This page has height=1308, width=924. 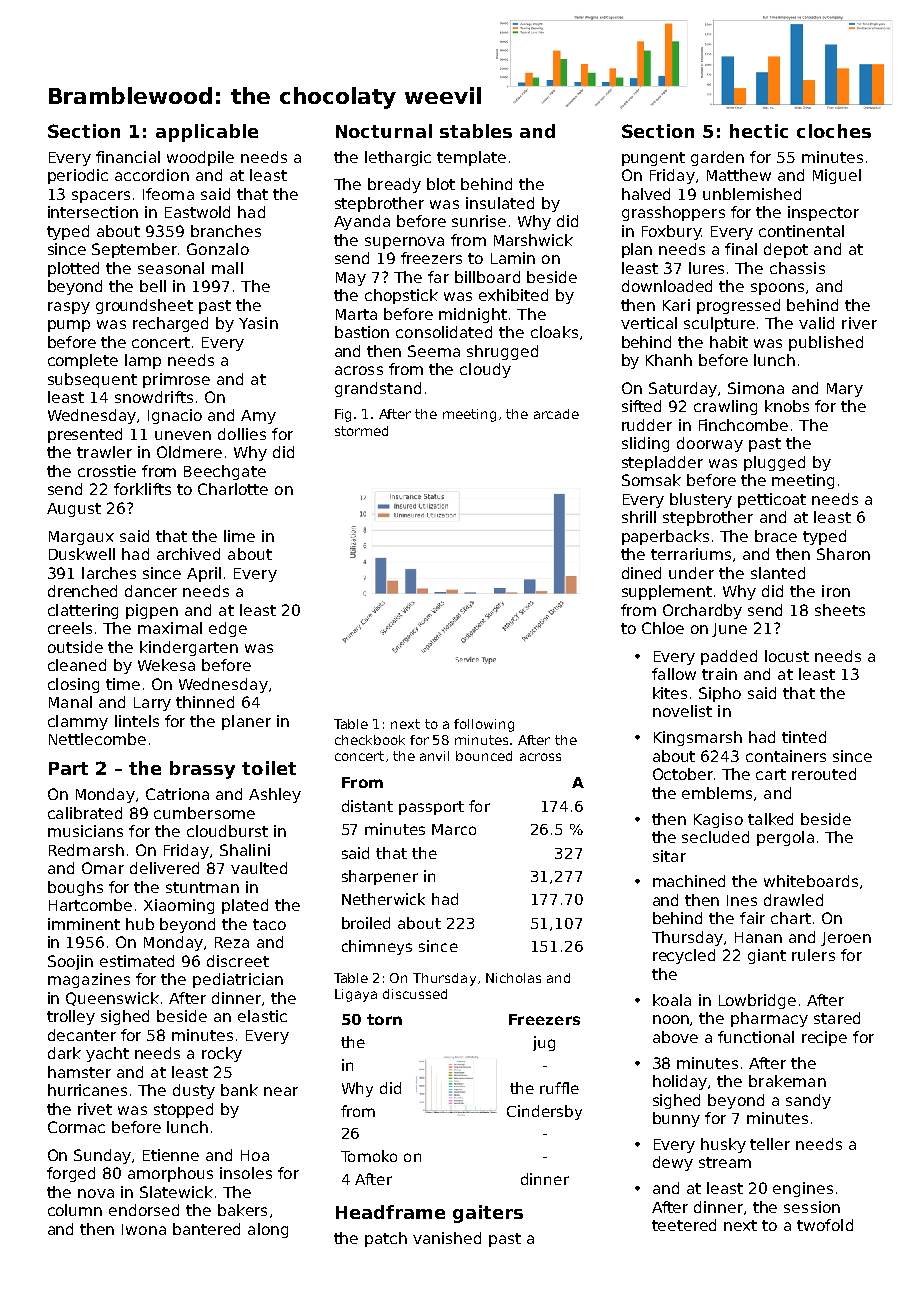 I want to click on near, so click(x=281, y=1091).
